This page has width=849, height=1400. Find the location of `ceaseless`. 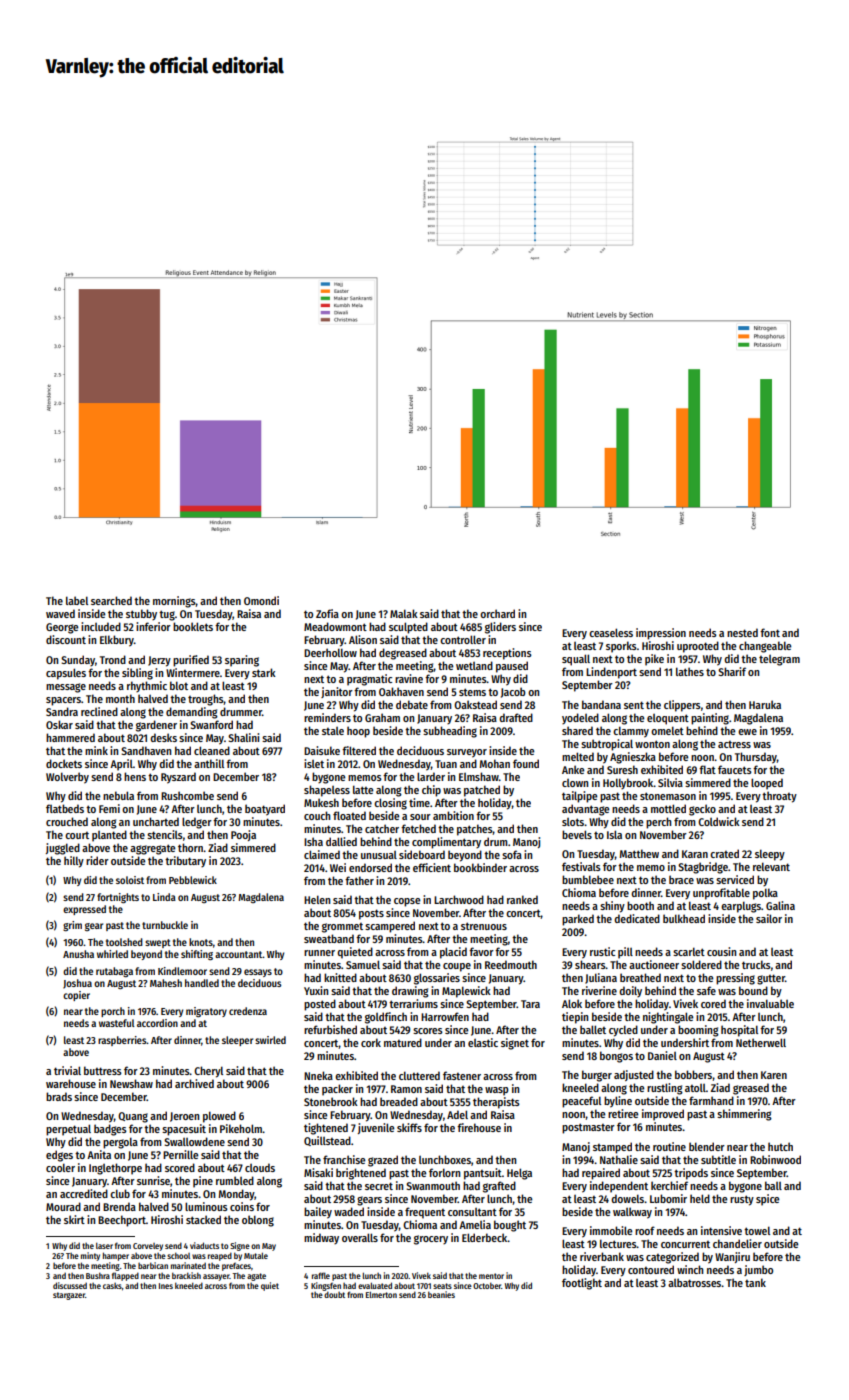

ceaseless is located at coordinates (611, 632).
